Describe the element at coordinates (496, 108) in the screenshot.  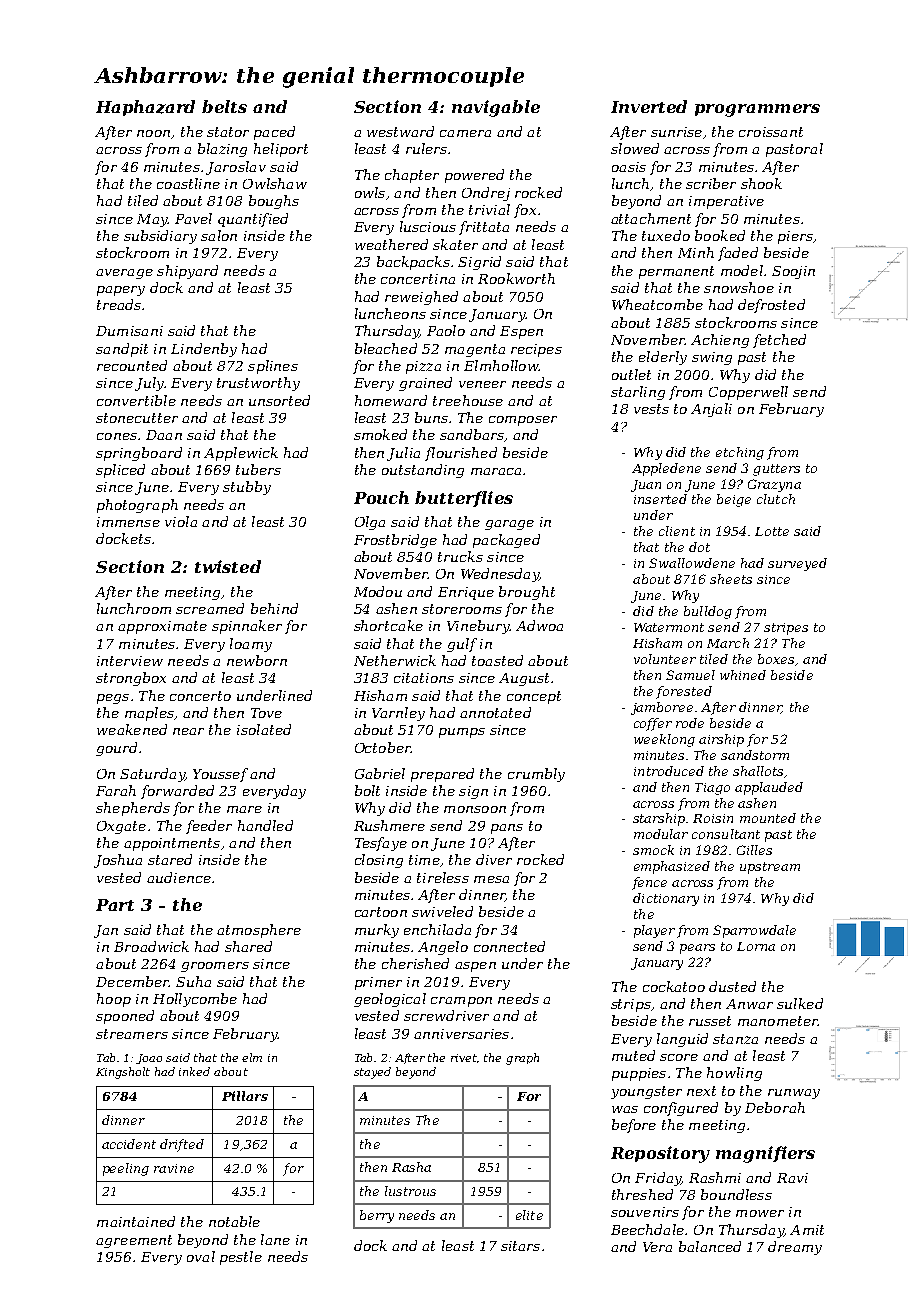
I see `navigable` at that location.
